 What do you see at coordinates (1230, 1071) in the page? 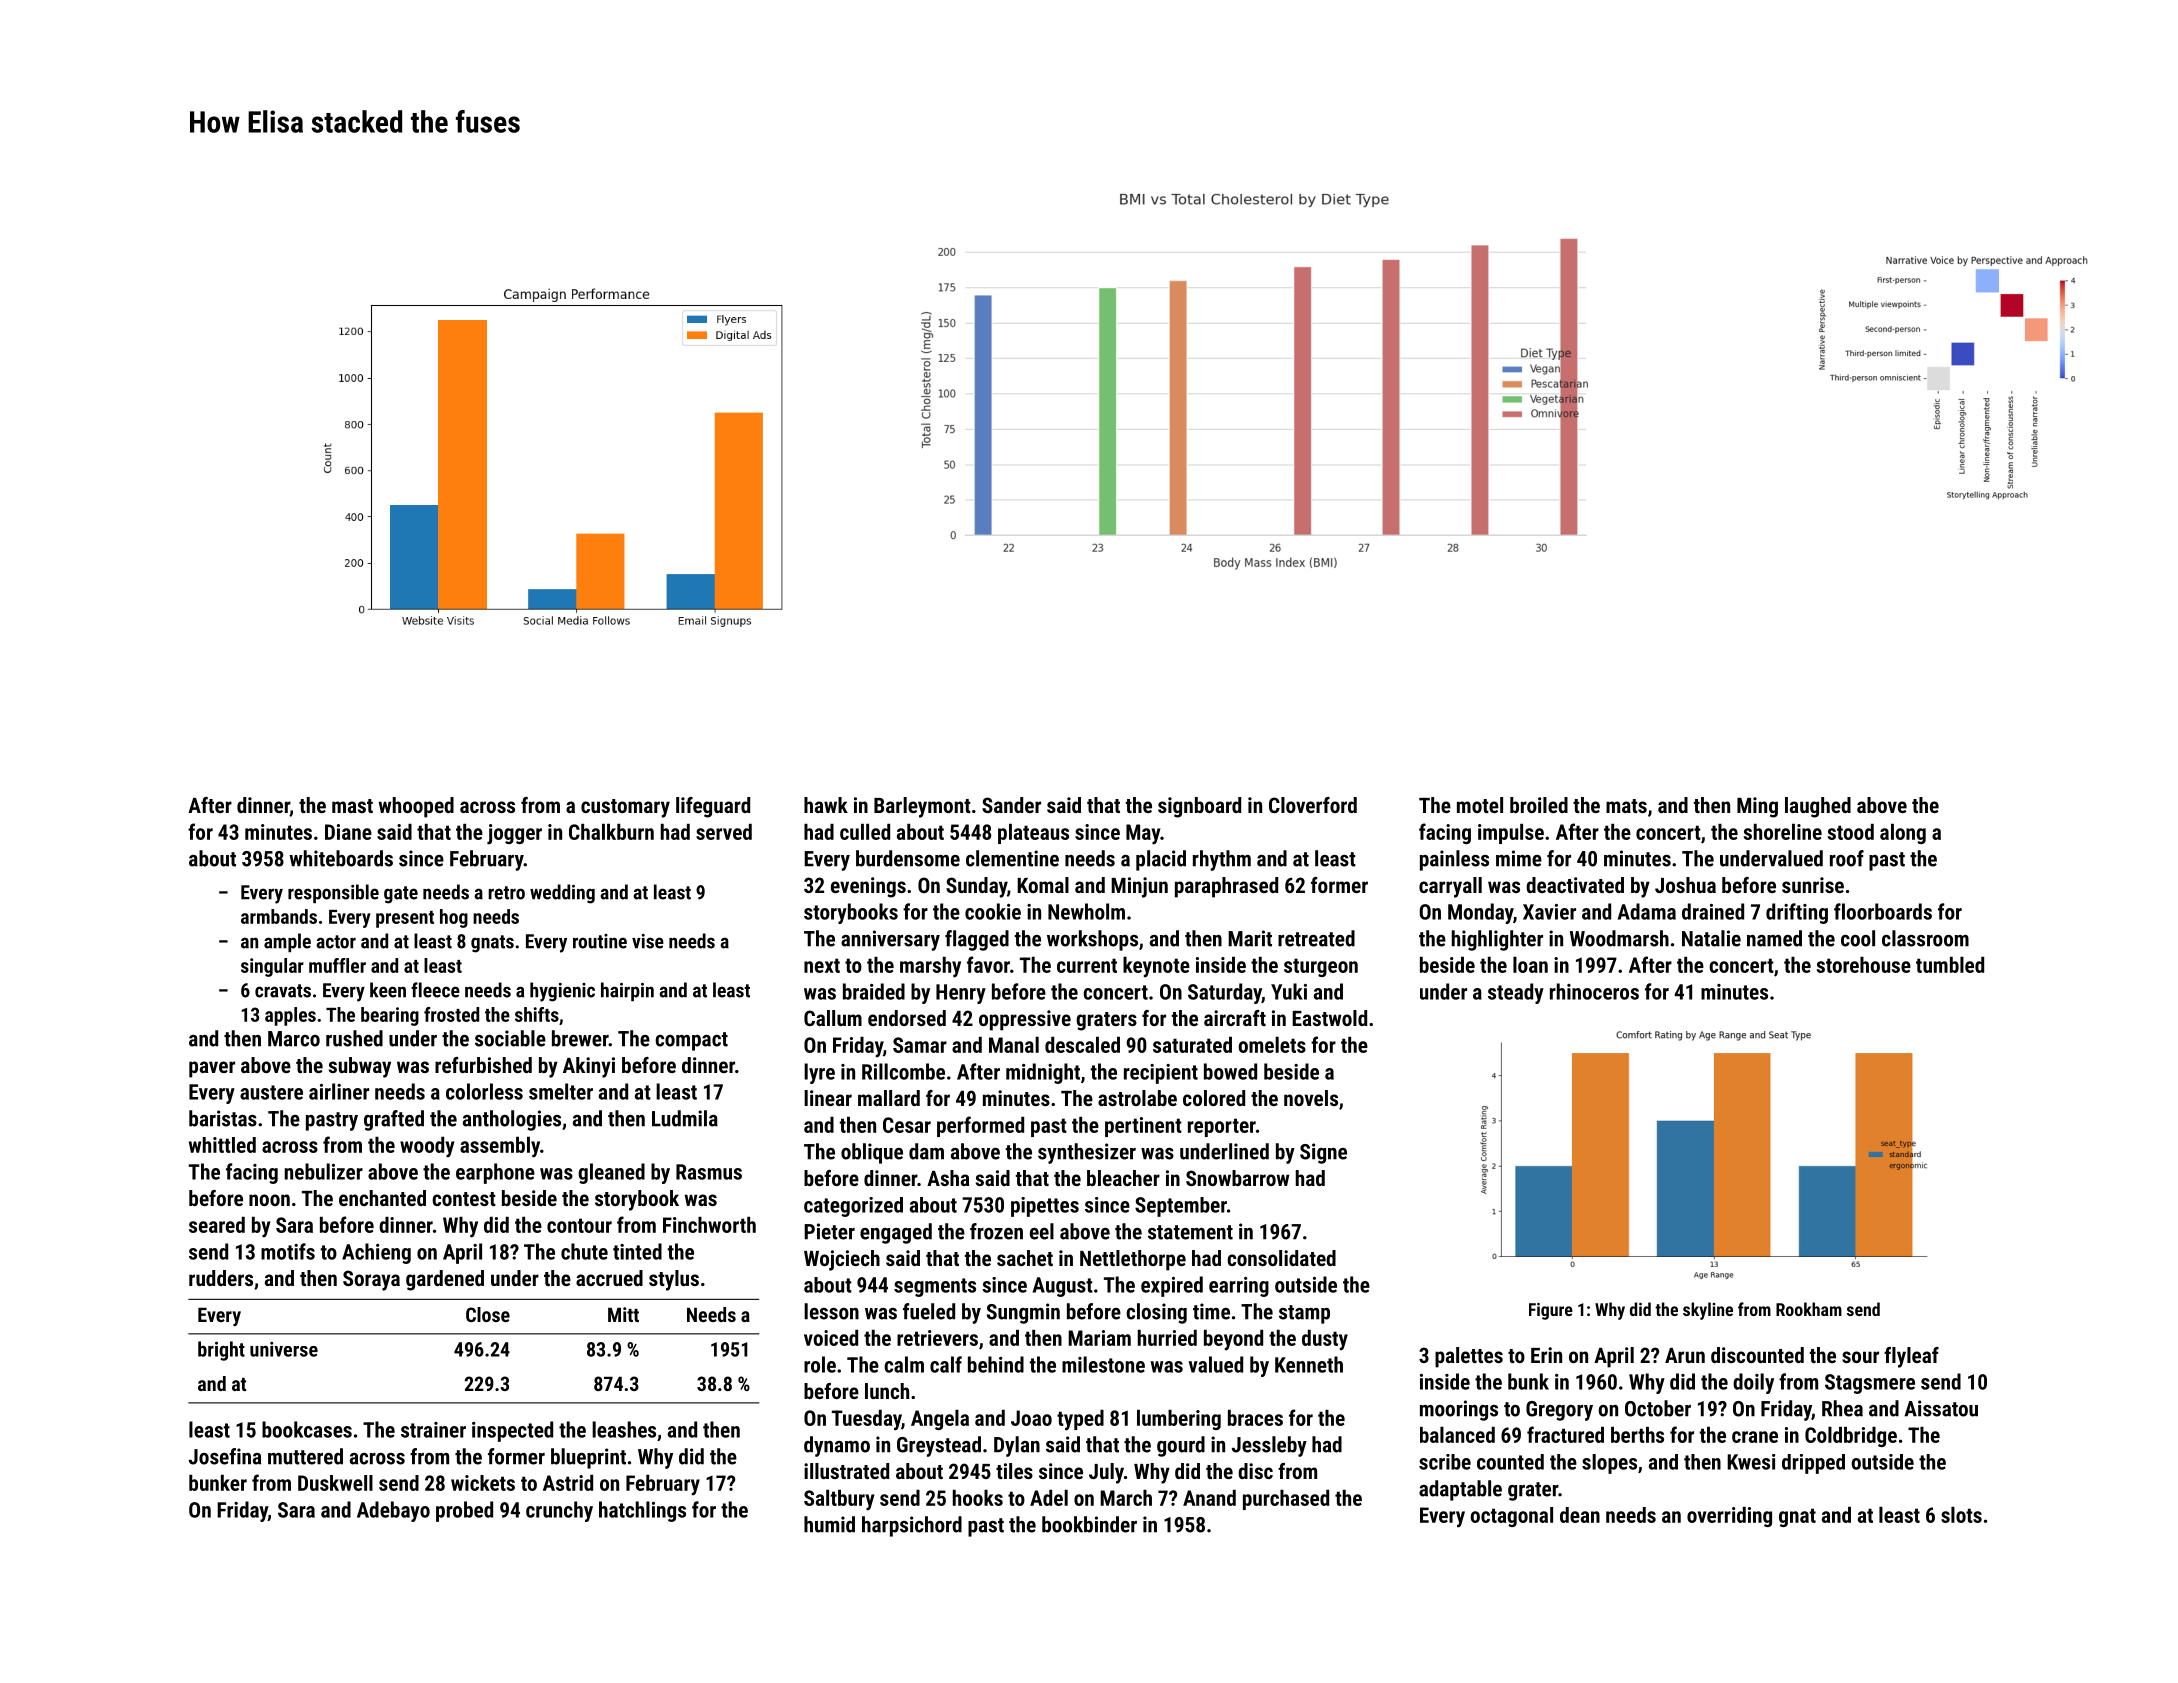
I see `bowed` at bounding box center [1230, 1071].
